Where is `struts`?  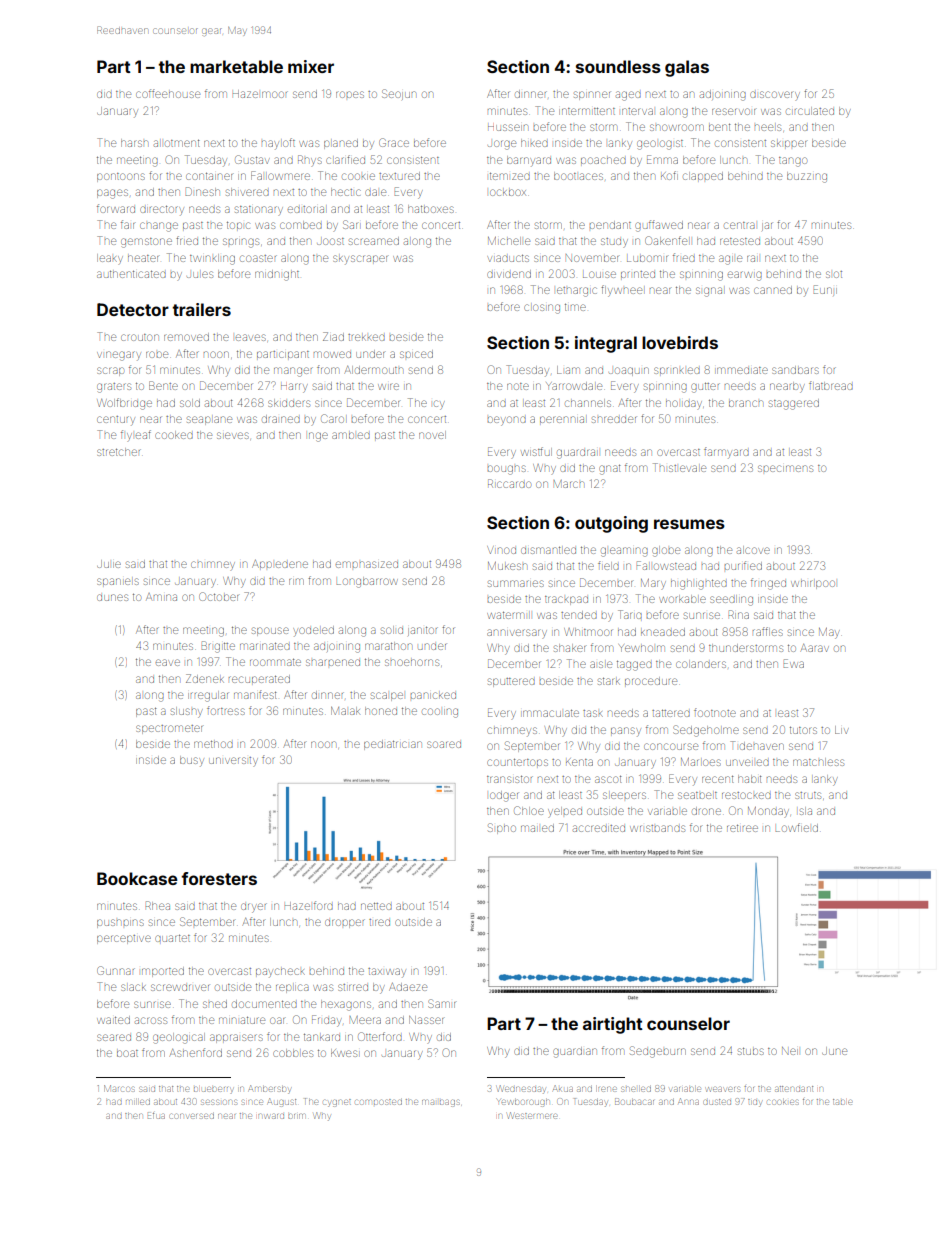
struts is located at coordinates (808, 795).
